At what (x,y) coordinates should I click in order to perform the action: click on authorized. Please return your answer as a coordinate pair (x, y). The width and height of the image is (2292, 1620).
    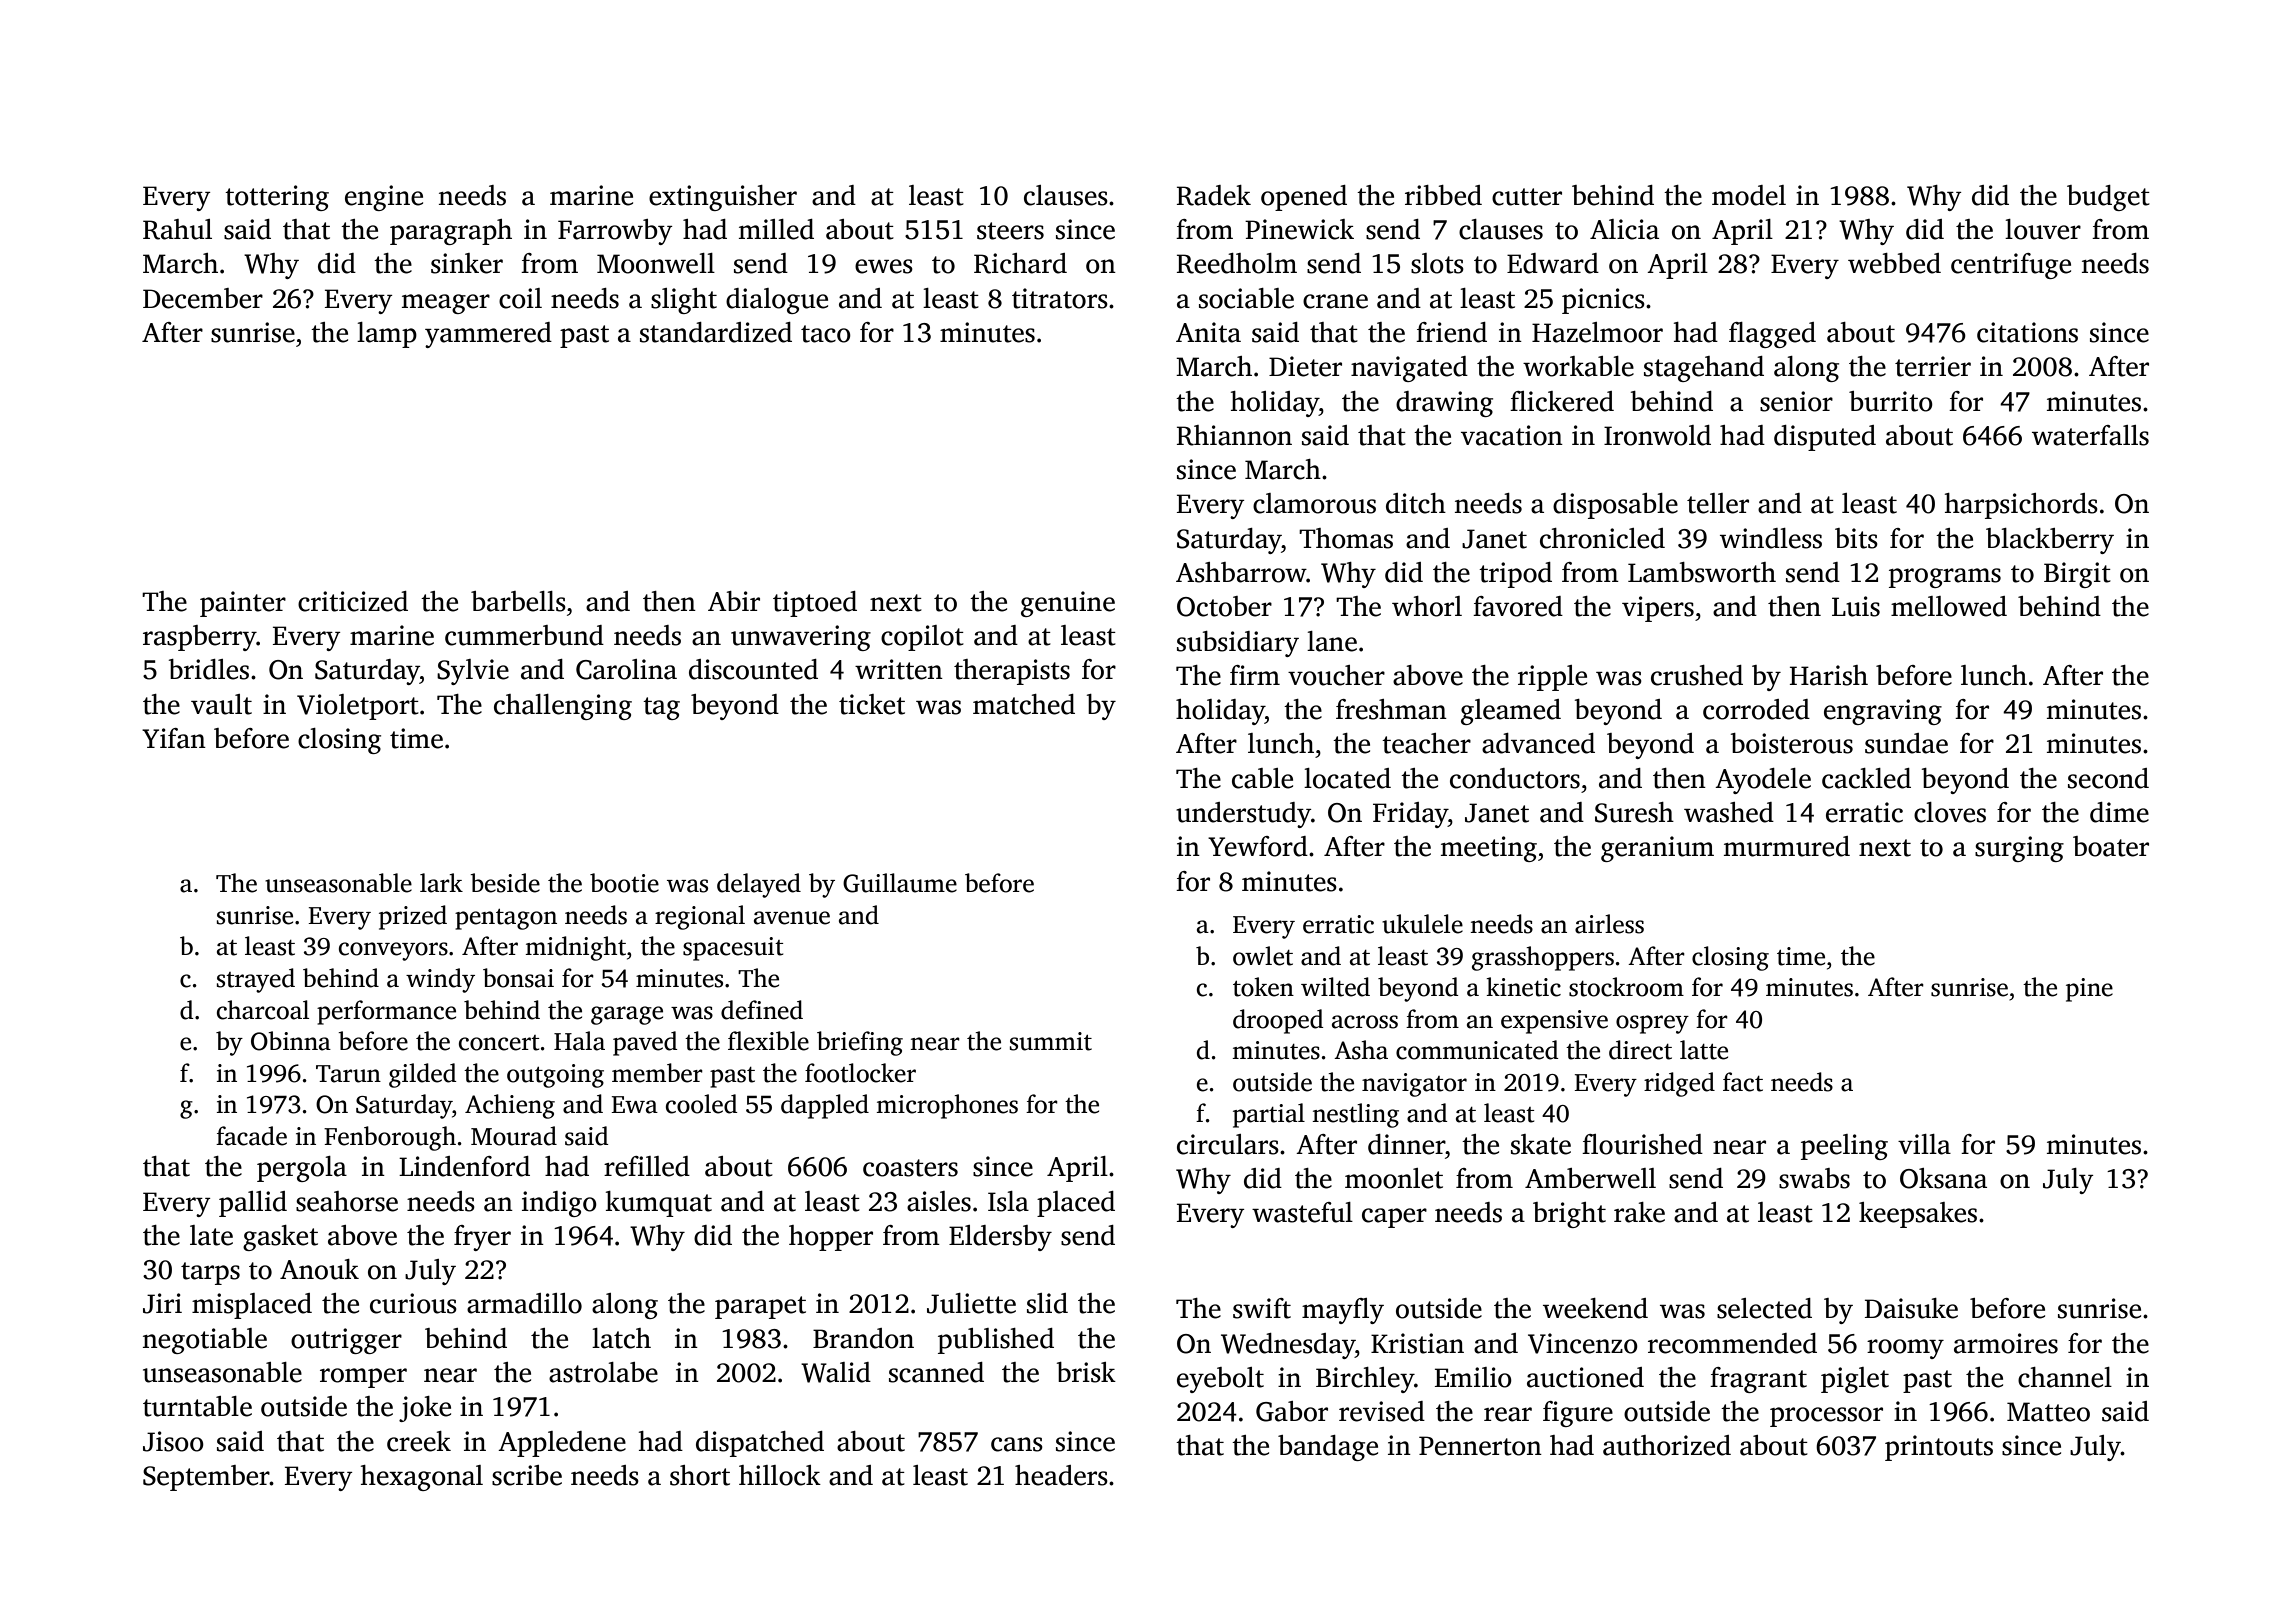
    Looking at the image, I should click on (1667, 1445).
